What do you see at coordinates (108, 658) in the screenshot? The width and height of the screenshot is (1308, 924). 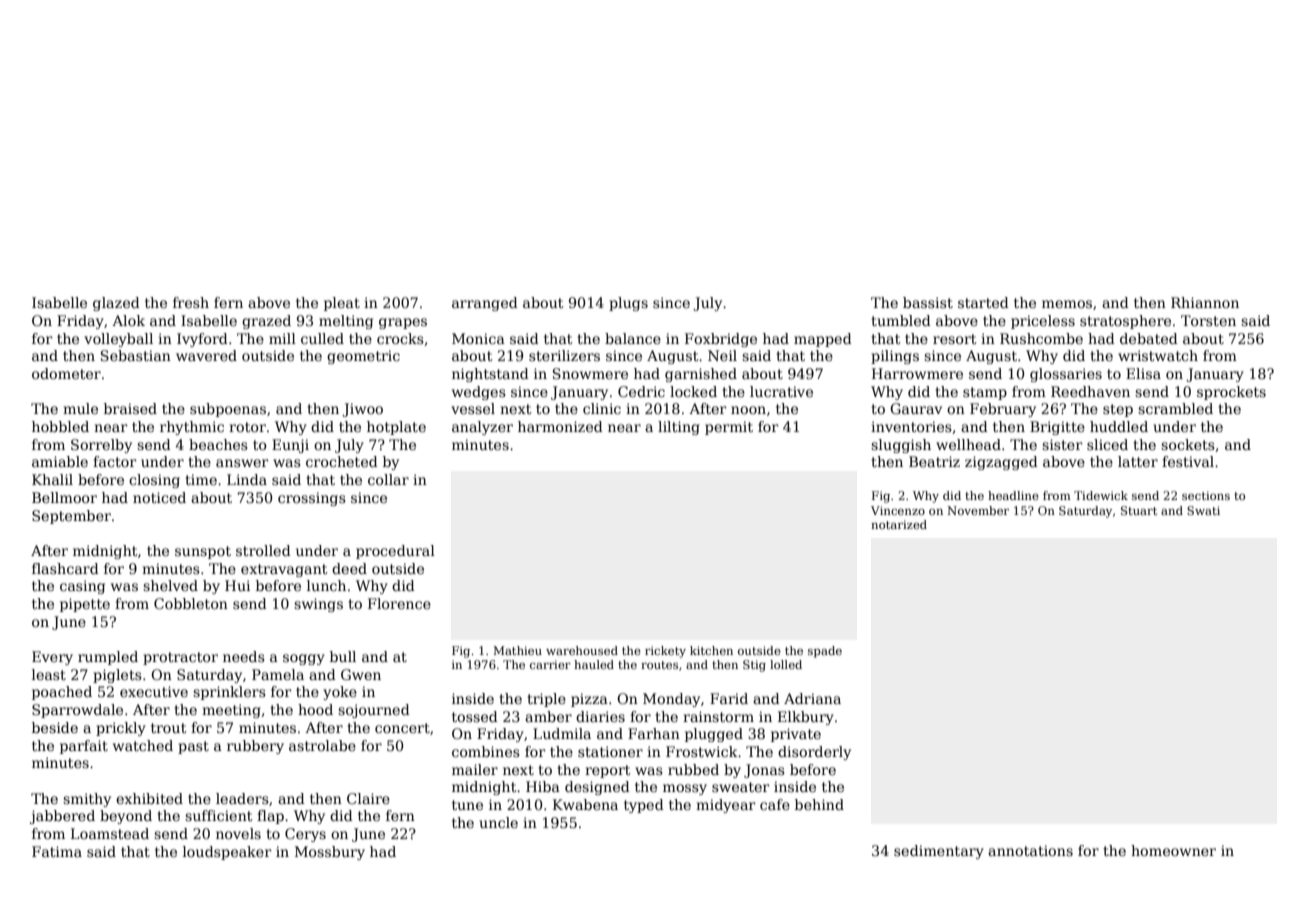 I see `rumpled` at bounding box center [108, 658].
